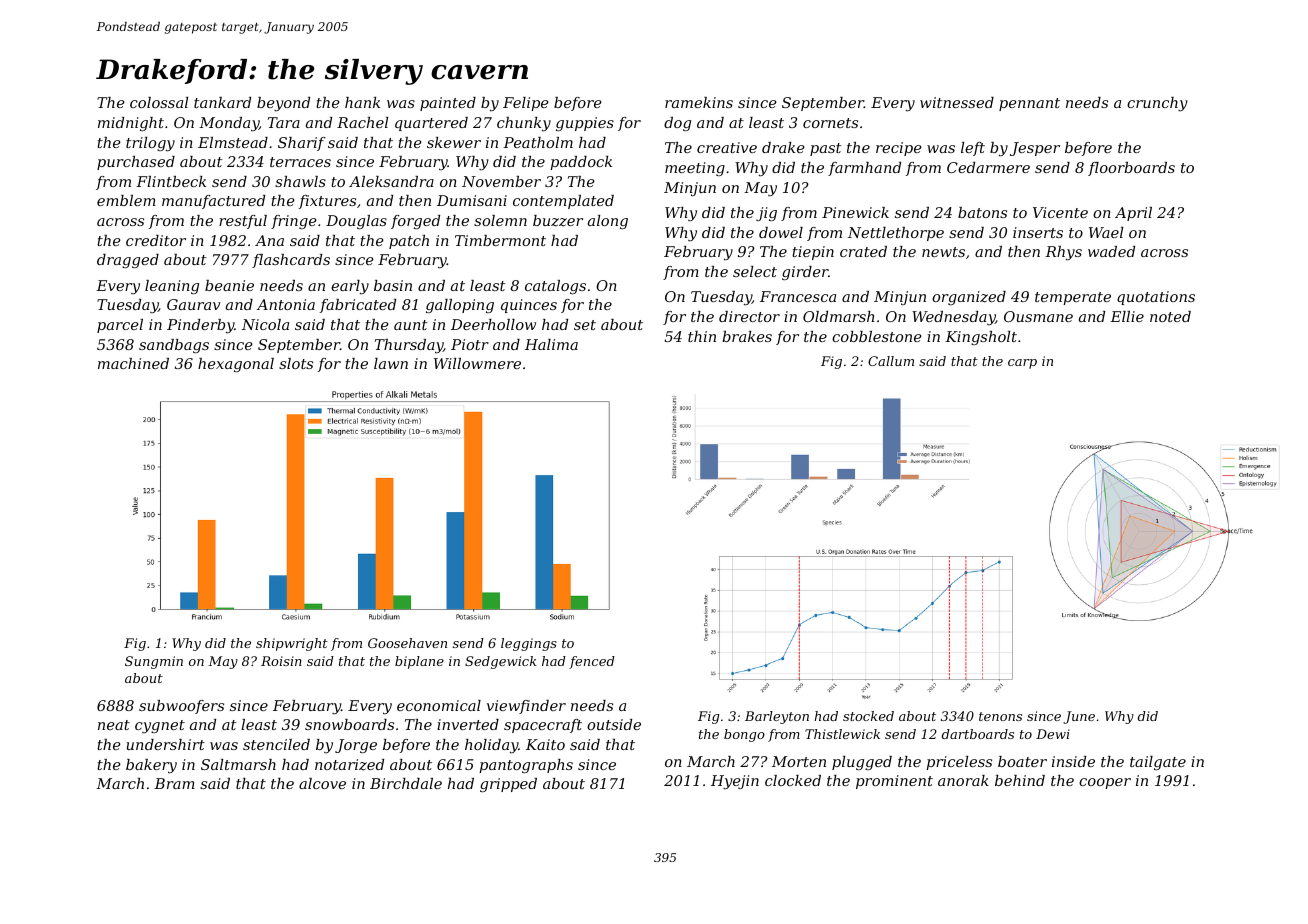 The image size is (1308, 924). I want to click on clocked, so click(793, 780).
